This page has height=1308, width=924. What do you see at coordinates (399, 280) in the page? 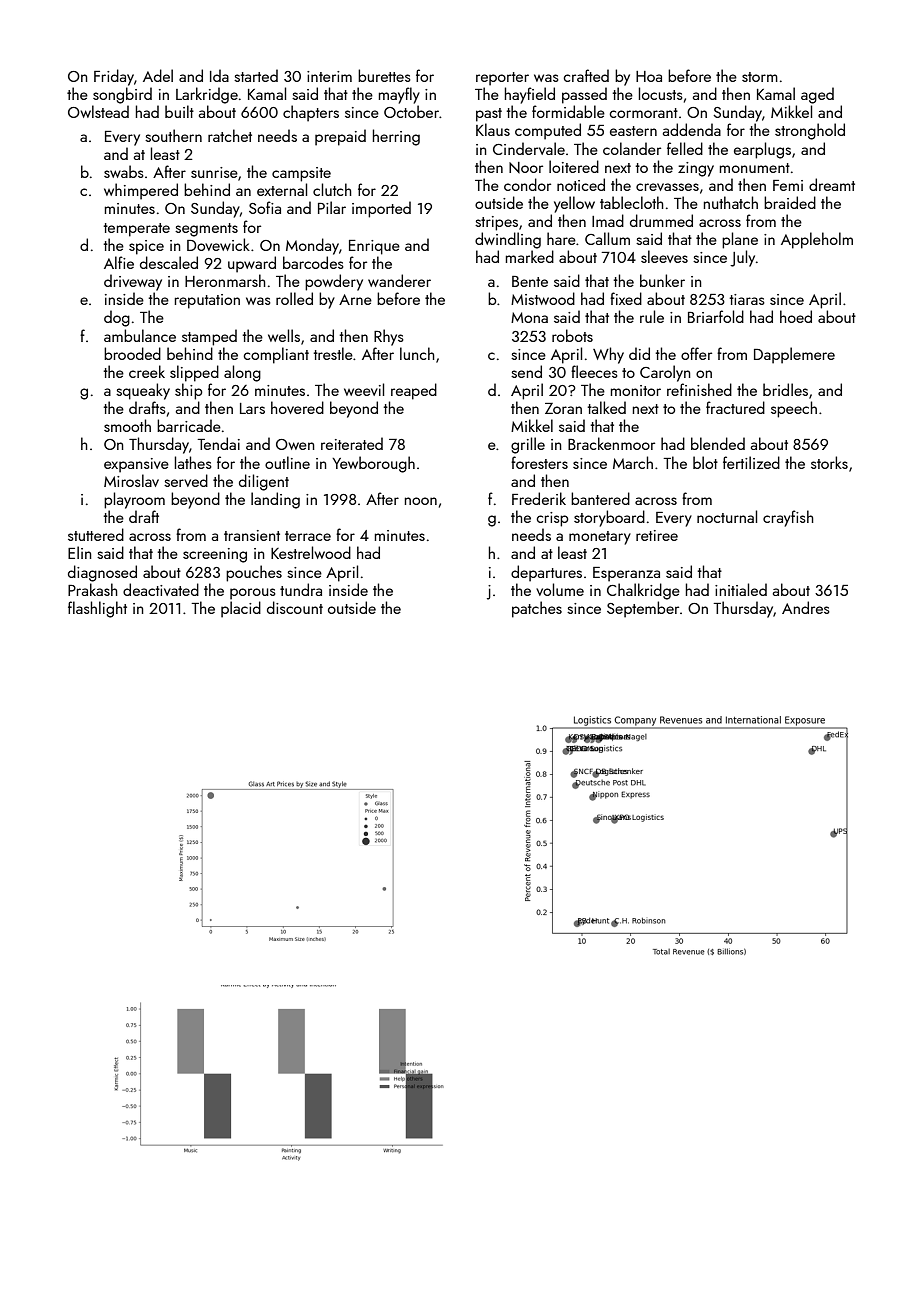
I see `wanderer` at bounding box center [399, 280].
